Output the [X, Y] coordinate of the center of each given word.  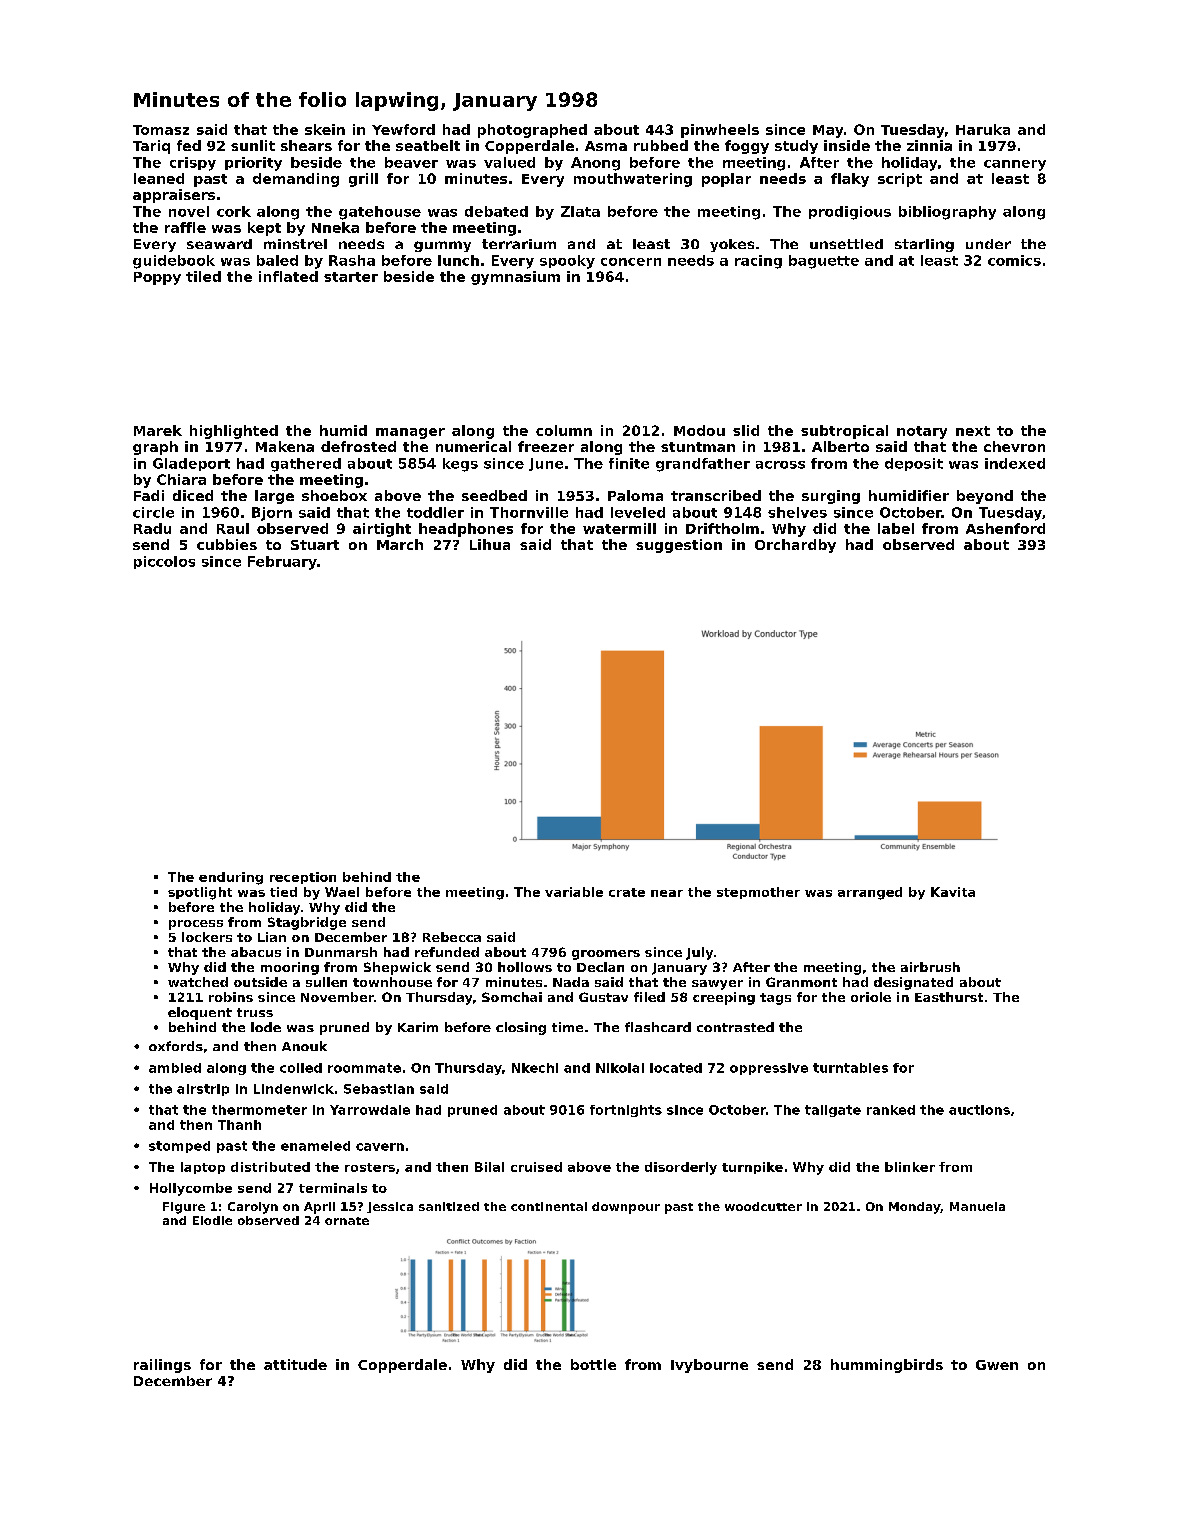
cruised [536, 1167]
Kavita [953, 892]
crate [627, 892]
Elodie [212, 1220]
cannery [1015, 165]
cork [234, 211]
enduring [231, 878]
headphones [466, 530]
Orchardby [795, 546]
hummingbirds [887, 1366]
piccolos [164, 562]
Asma [606, 146]
